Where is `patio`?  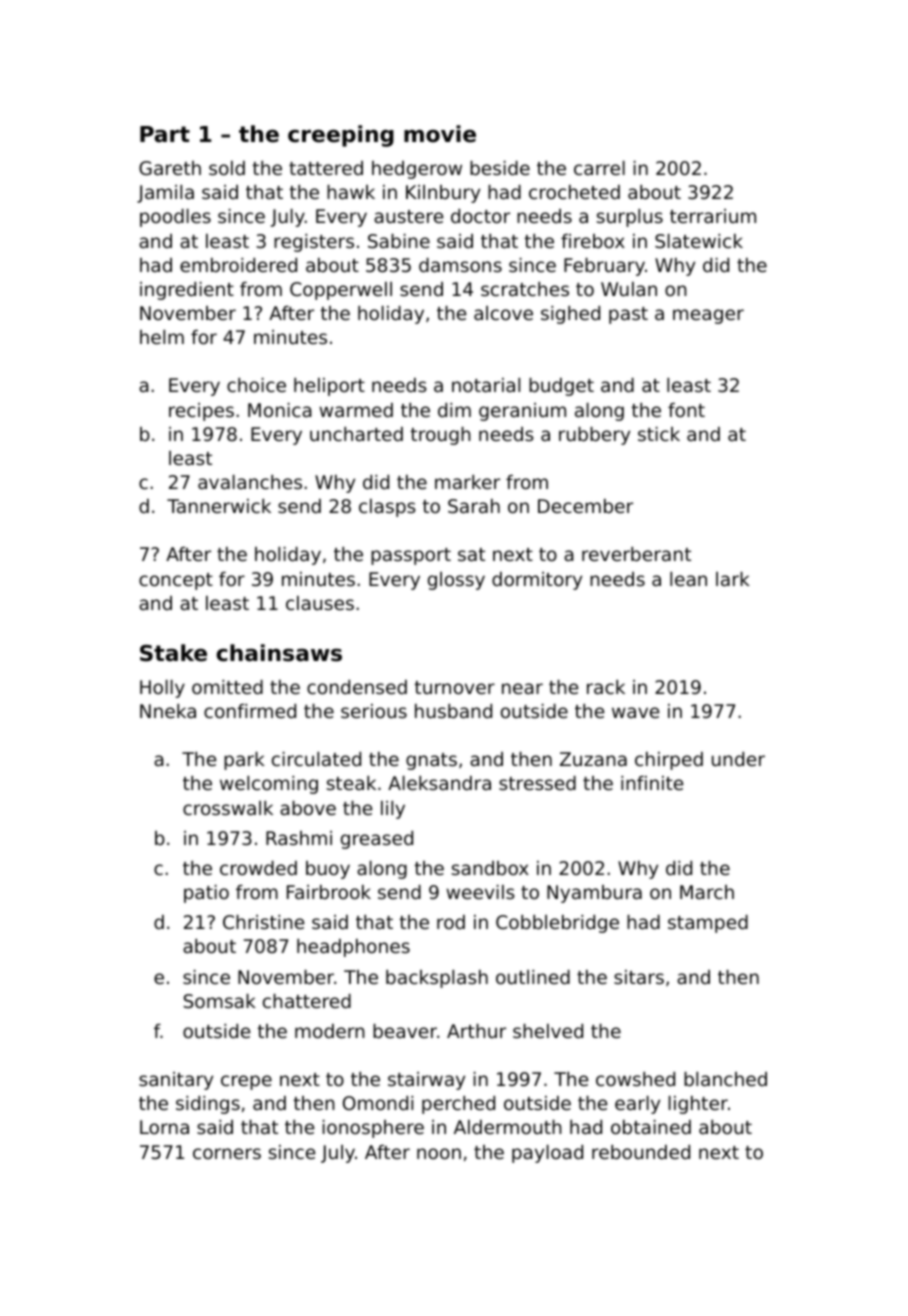 patio is located at coordinates (206, 894).
